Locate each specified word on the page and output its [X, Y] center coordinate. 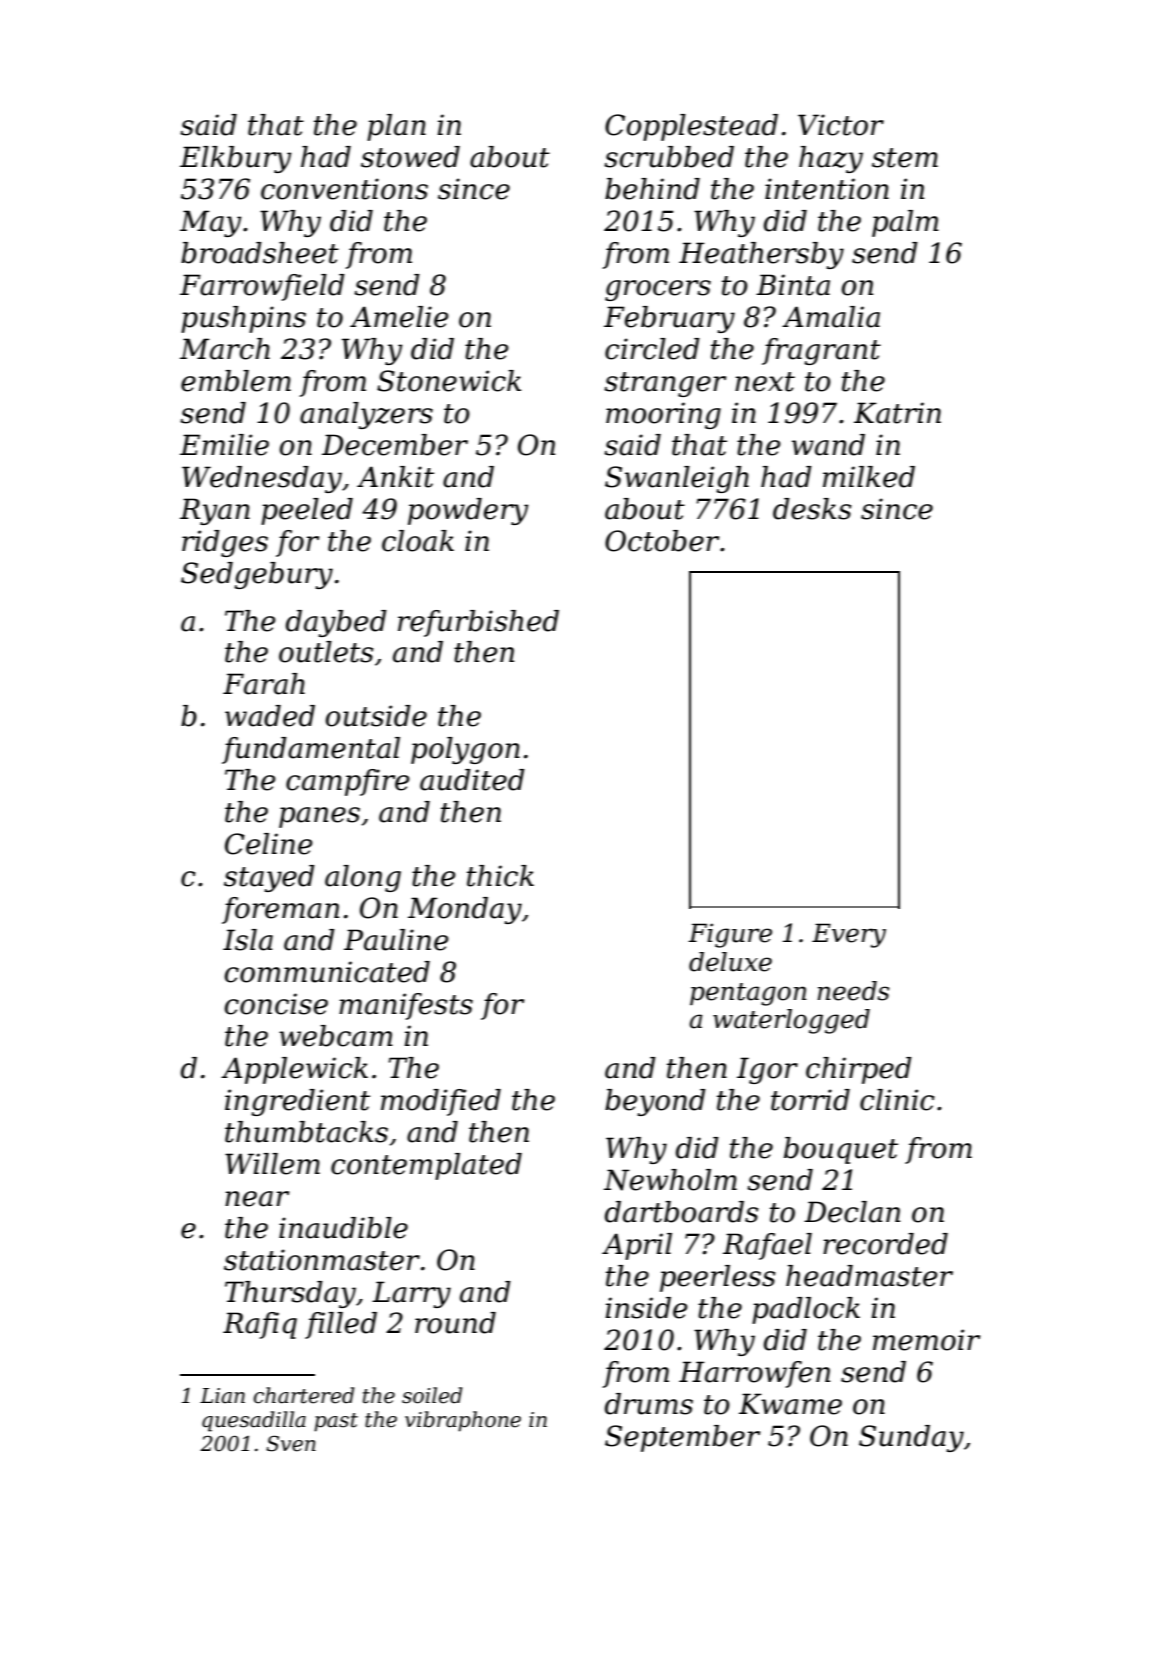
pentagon [748, 994]
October [662, 541]
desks [812, 509]
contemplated [426, 1166]
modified [441, 1102]
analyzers [366, 415]
